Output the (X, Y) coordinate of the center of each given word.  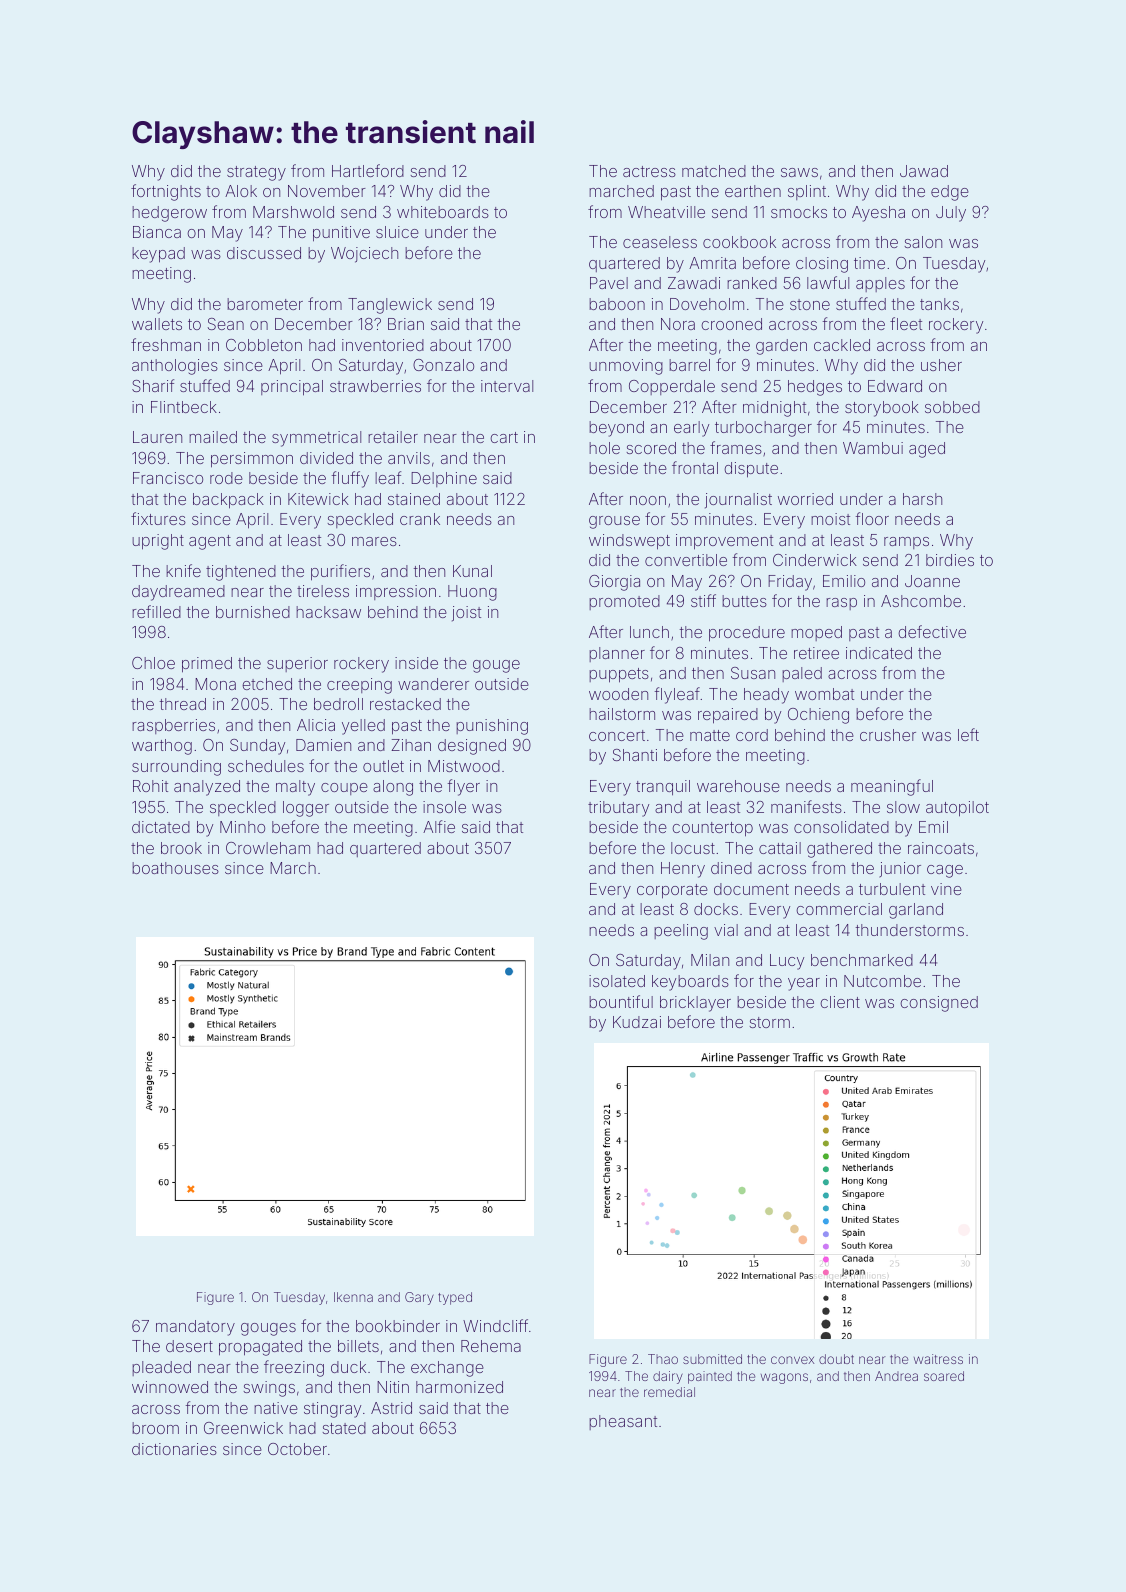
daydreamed (178, 593)
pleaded (161, 1368)
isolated (617, 981)
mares (374, 541)
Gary (419, 1298)
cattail (780, 848)
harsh (922, 499)
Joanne (932, 581)
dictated (161, 827)
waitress (938, 1359)
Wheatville (666, 212)
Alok (241, 191)
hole (604, 448)
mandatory (195, 1328)
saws (799, 172)
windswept (629, 542)
